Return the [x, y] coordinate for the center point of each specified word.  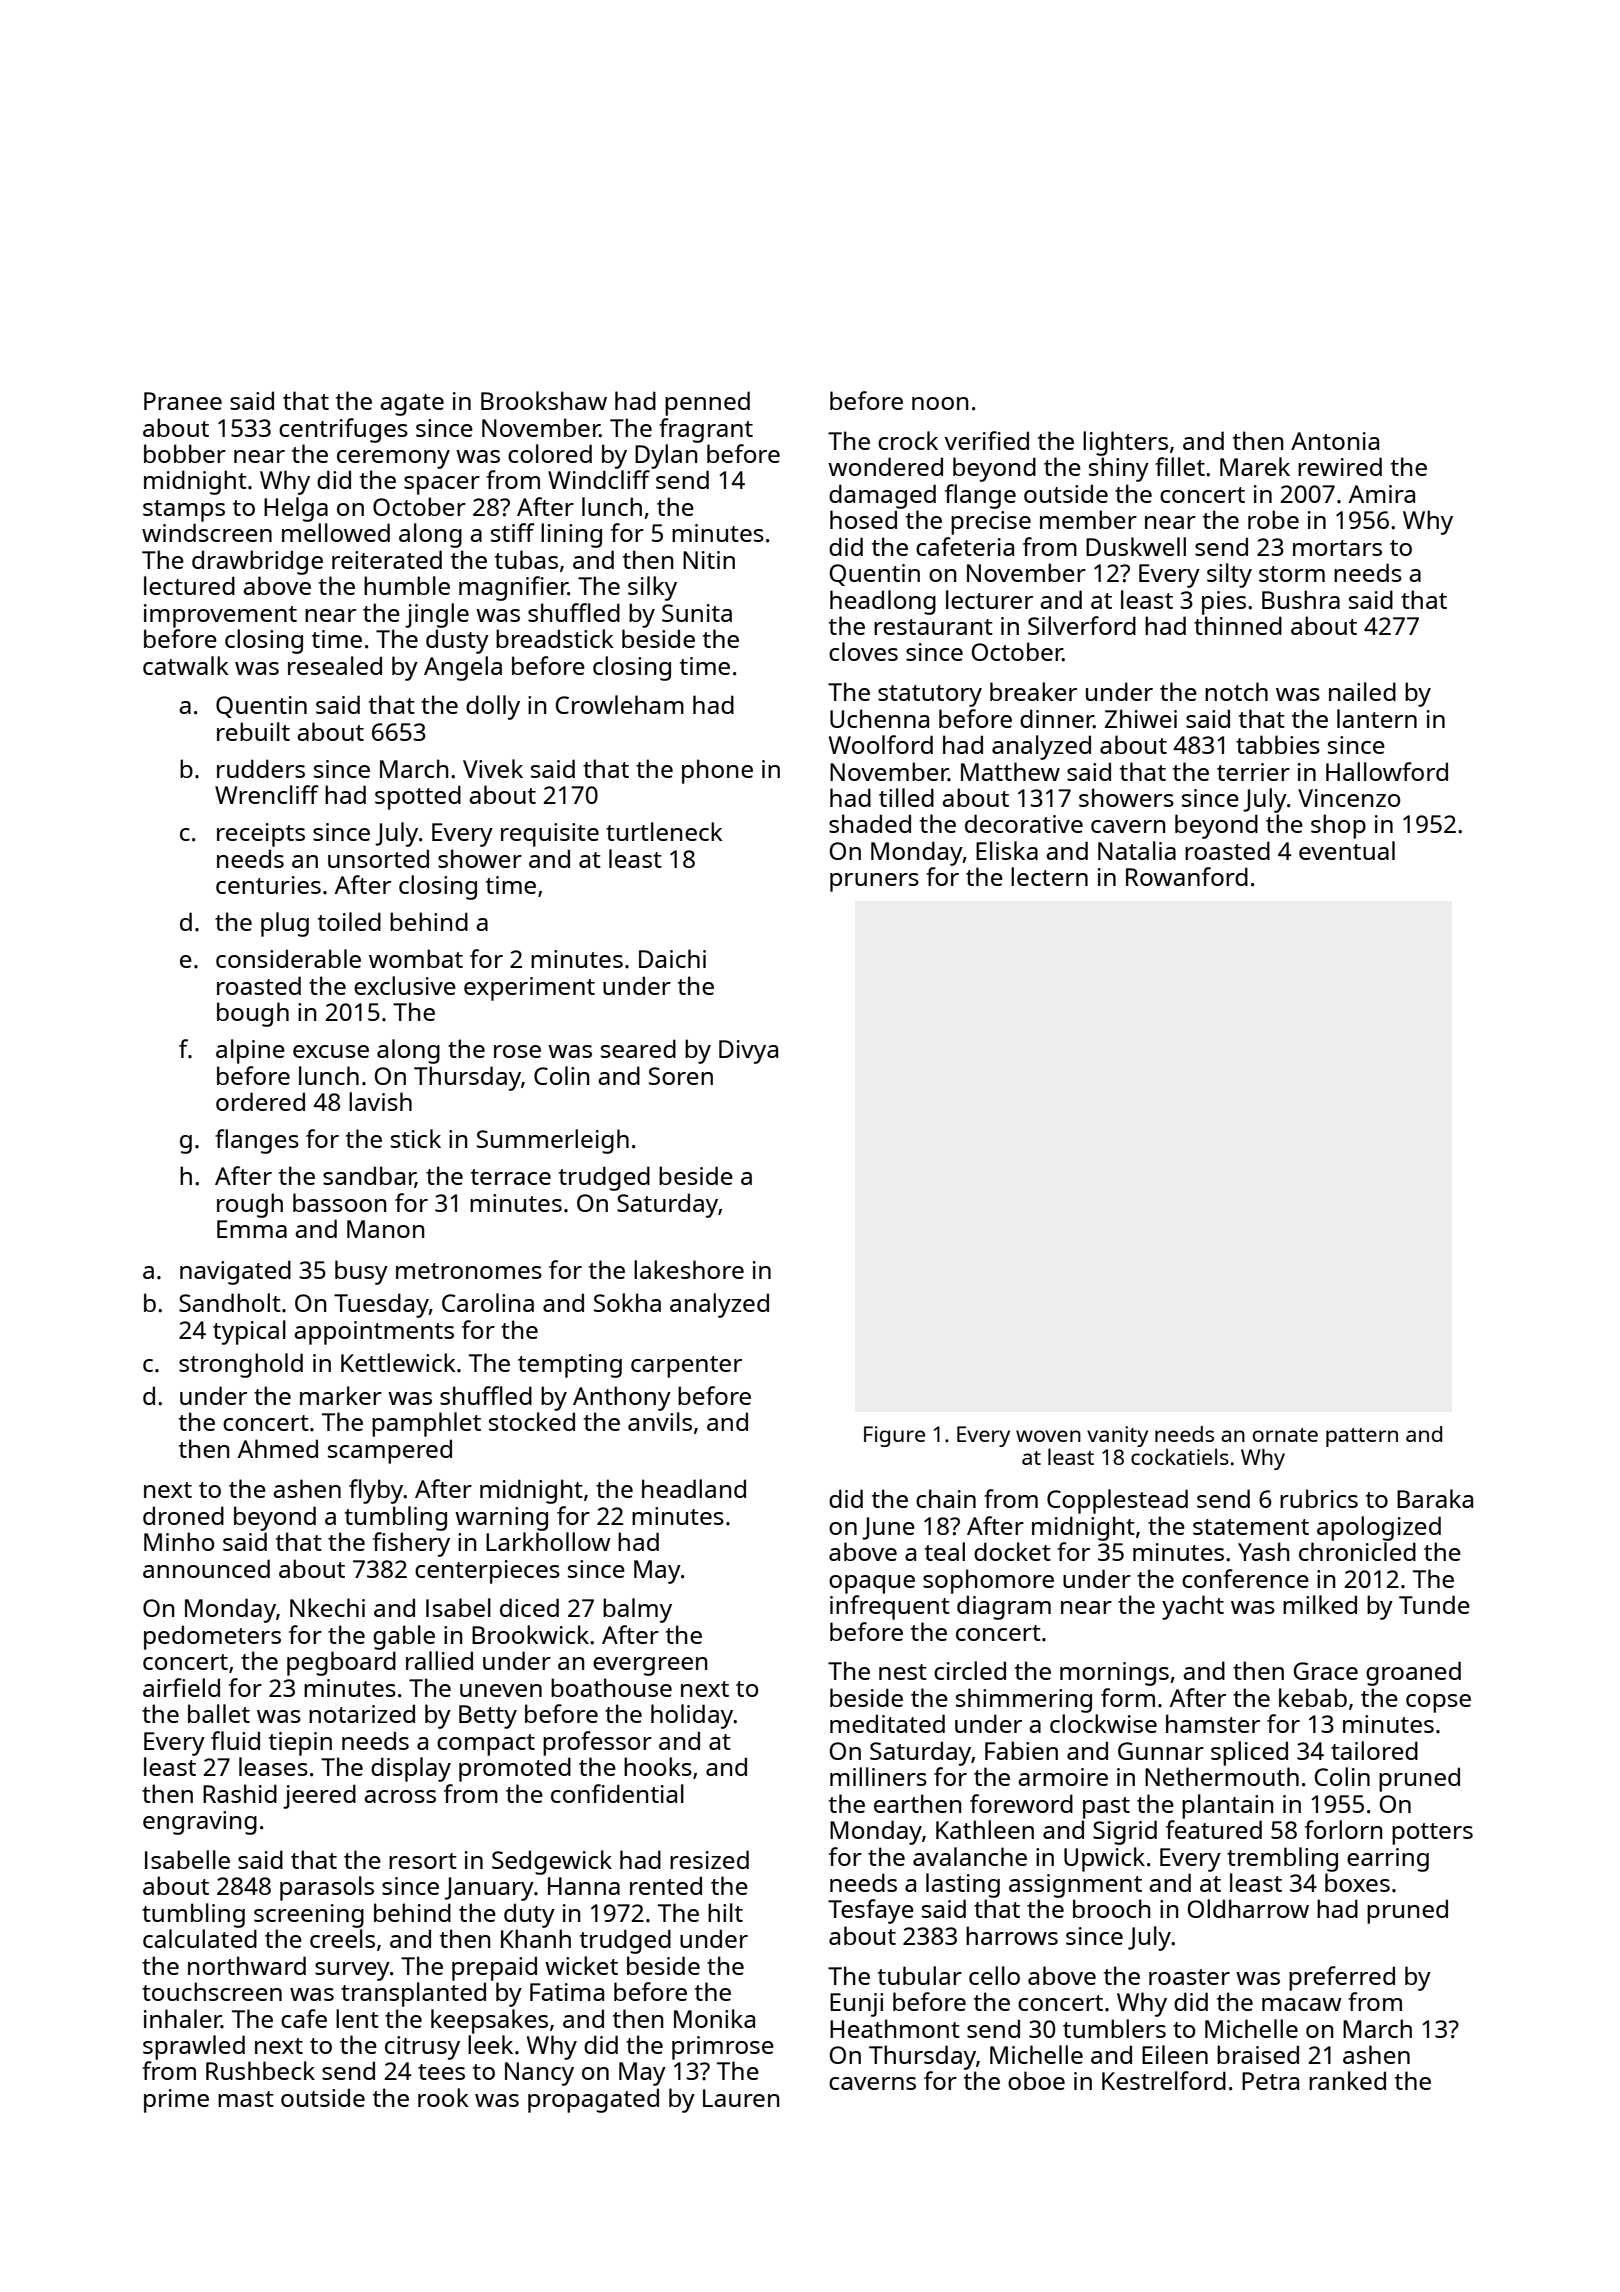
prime [176, 2101]
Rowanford [1187, 876]
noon [940, 403]
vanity [1117, 1436]
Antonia [1335, 441]
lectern [1049, 876]
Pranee [183, 401]
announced [206, 1568]
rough [250, 1205]
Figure [894, 1436]
